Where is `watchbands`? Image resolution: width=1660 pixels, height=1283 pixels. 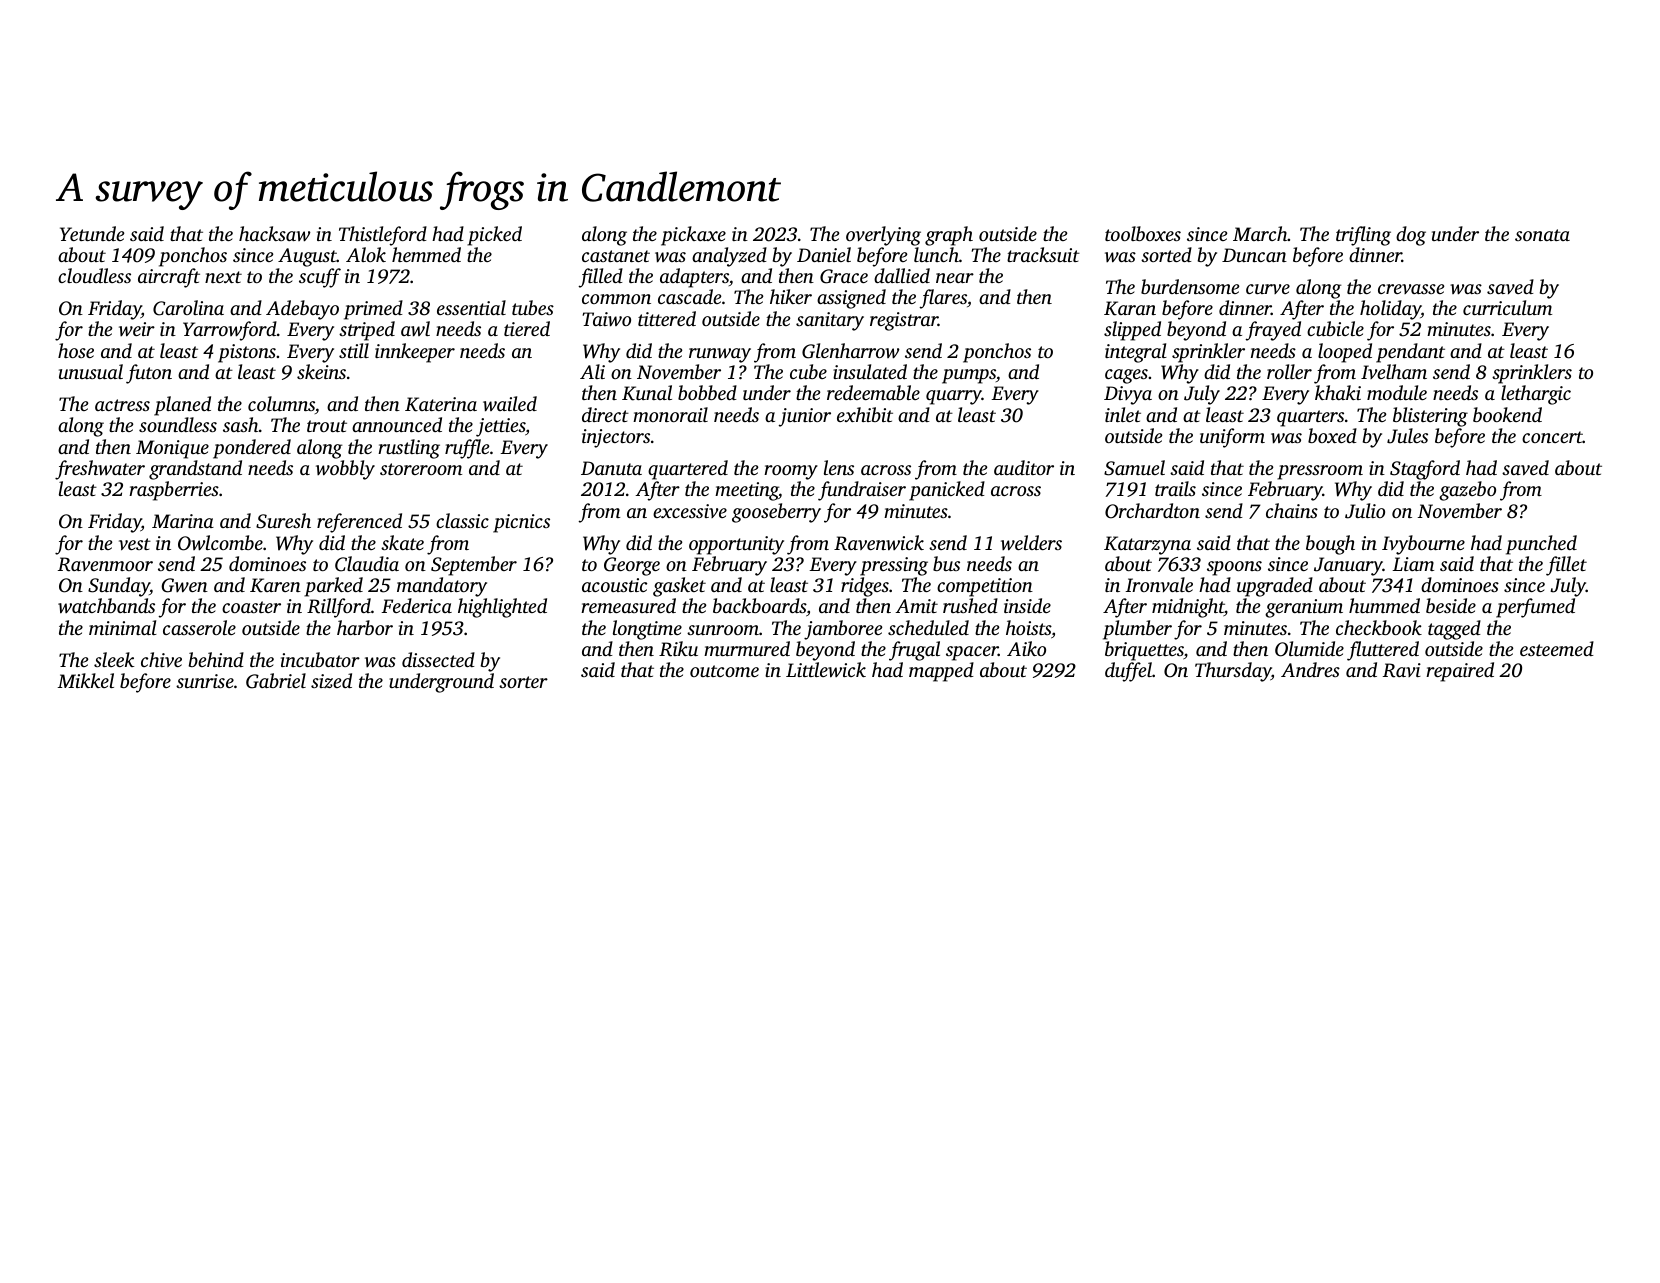 watchbands is located at coordinates (106, 606).
